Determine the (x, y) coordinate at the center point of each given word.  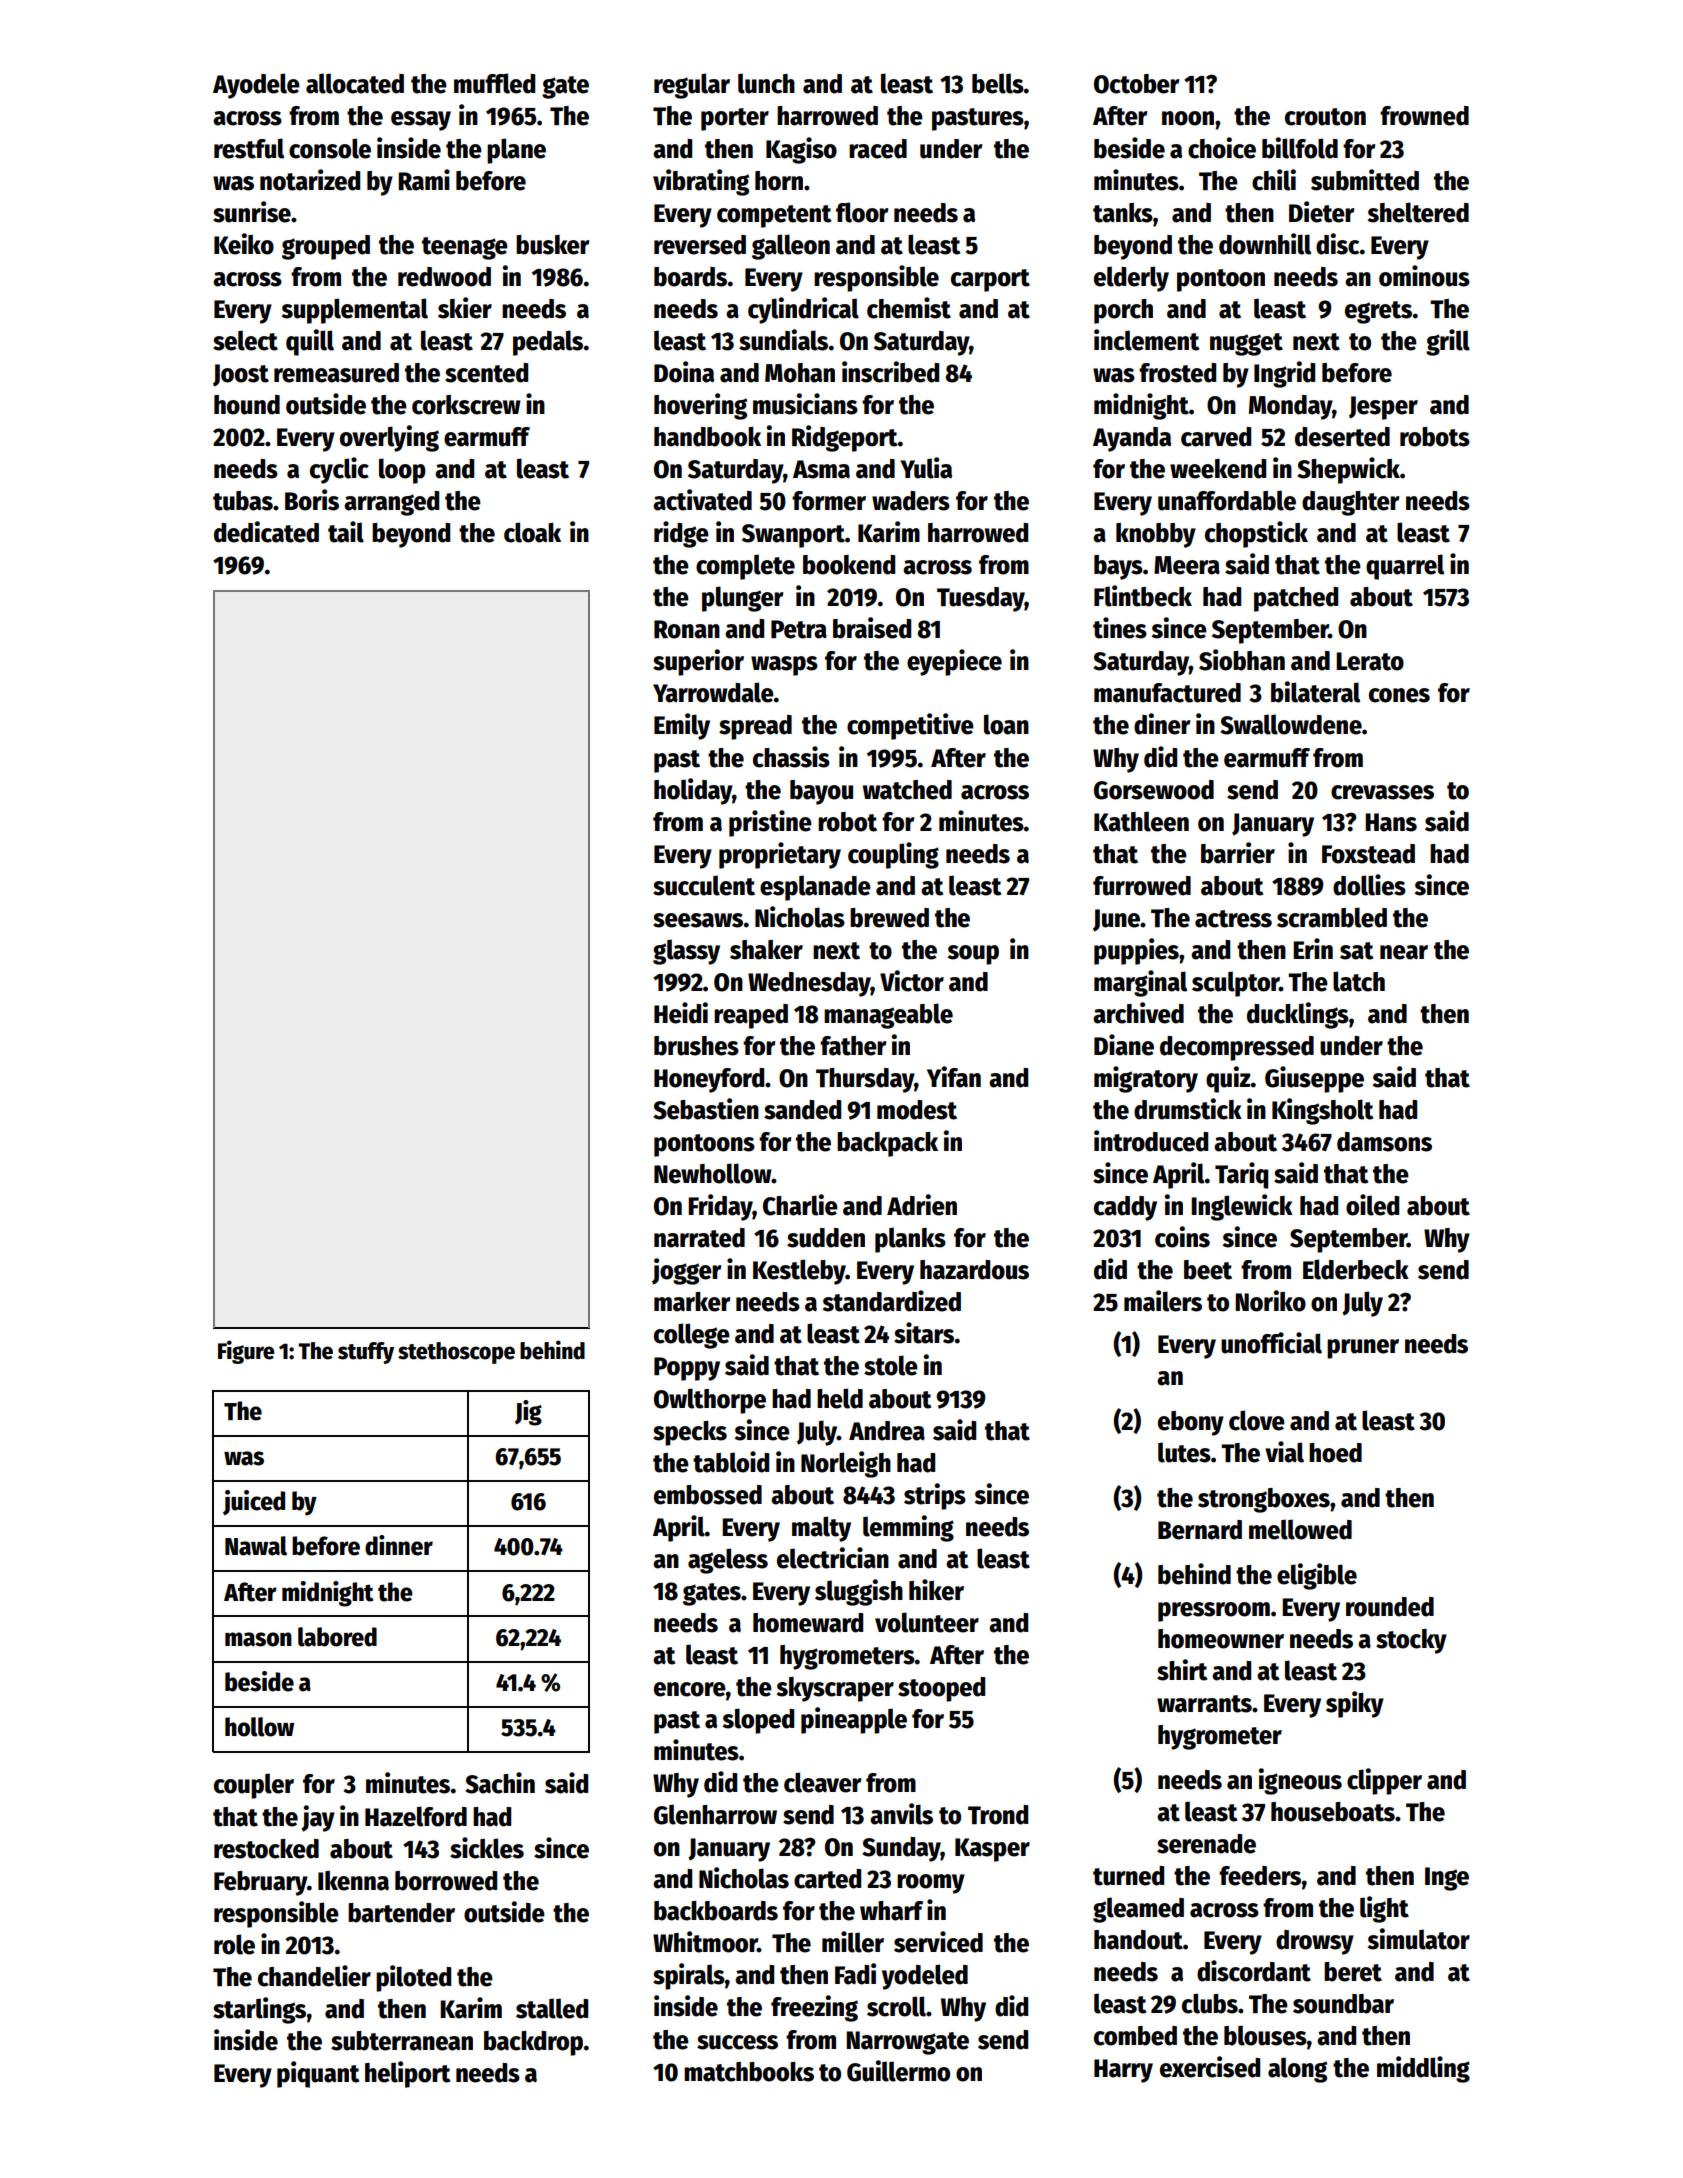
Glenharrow (715, 1814)
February (260, 1883)
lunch (766, 83)
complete (745, 567)
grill (1448, 342)
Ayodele (256, 86)
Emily (682, 726)
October (1136, 84)
